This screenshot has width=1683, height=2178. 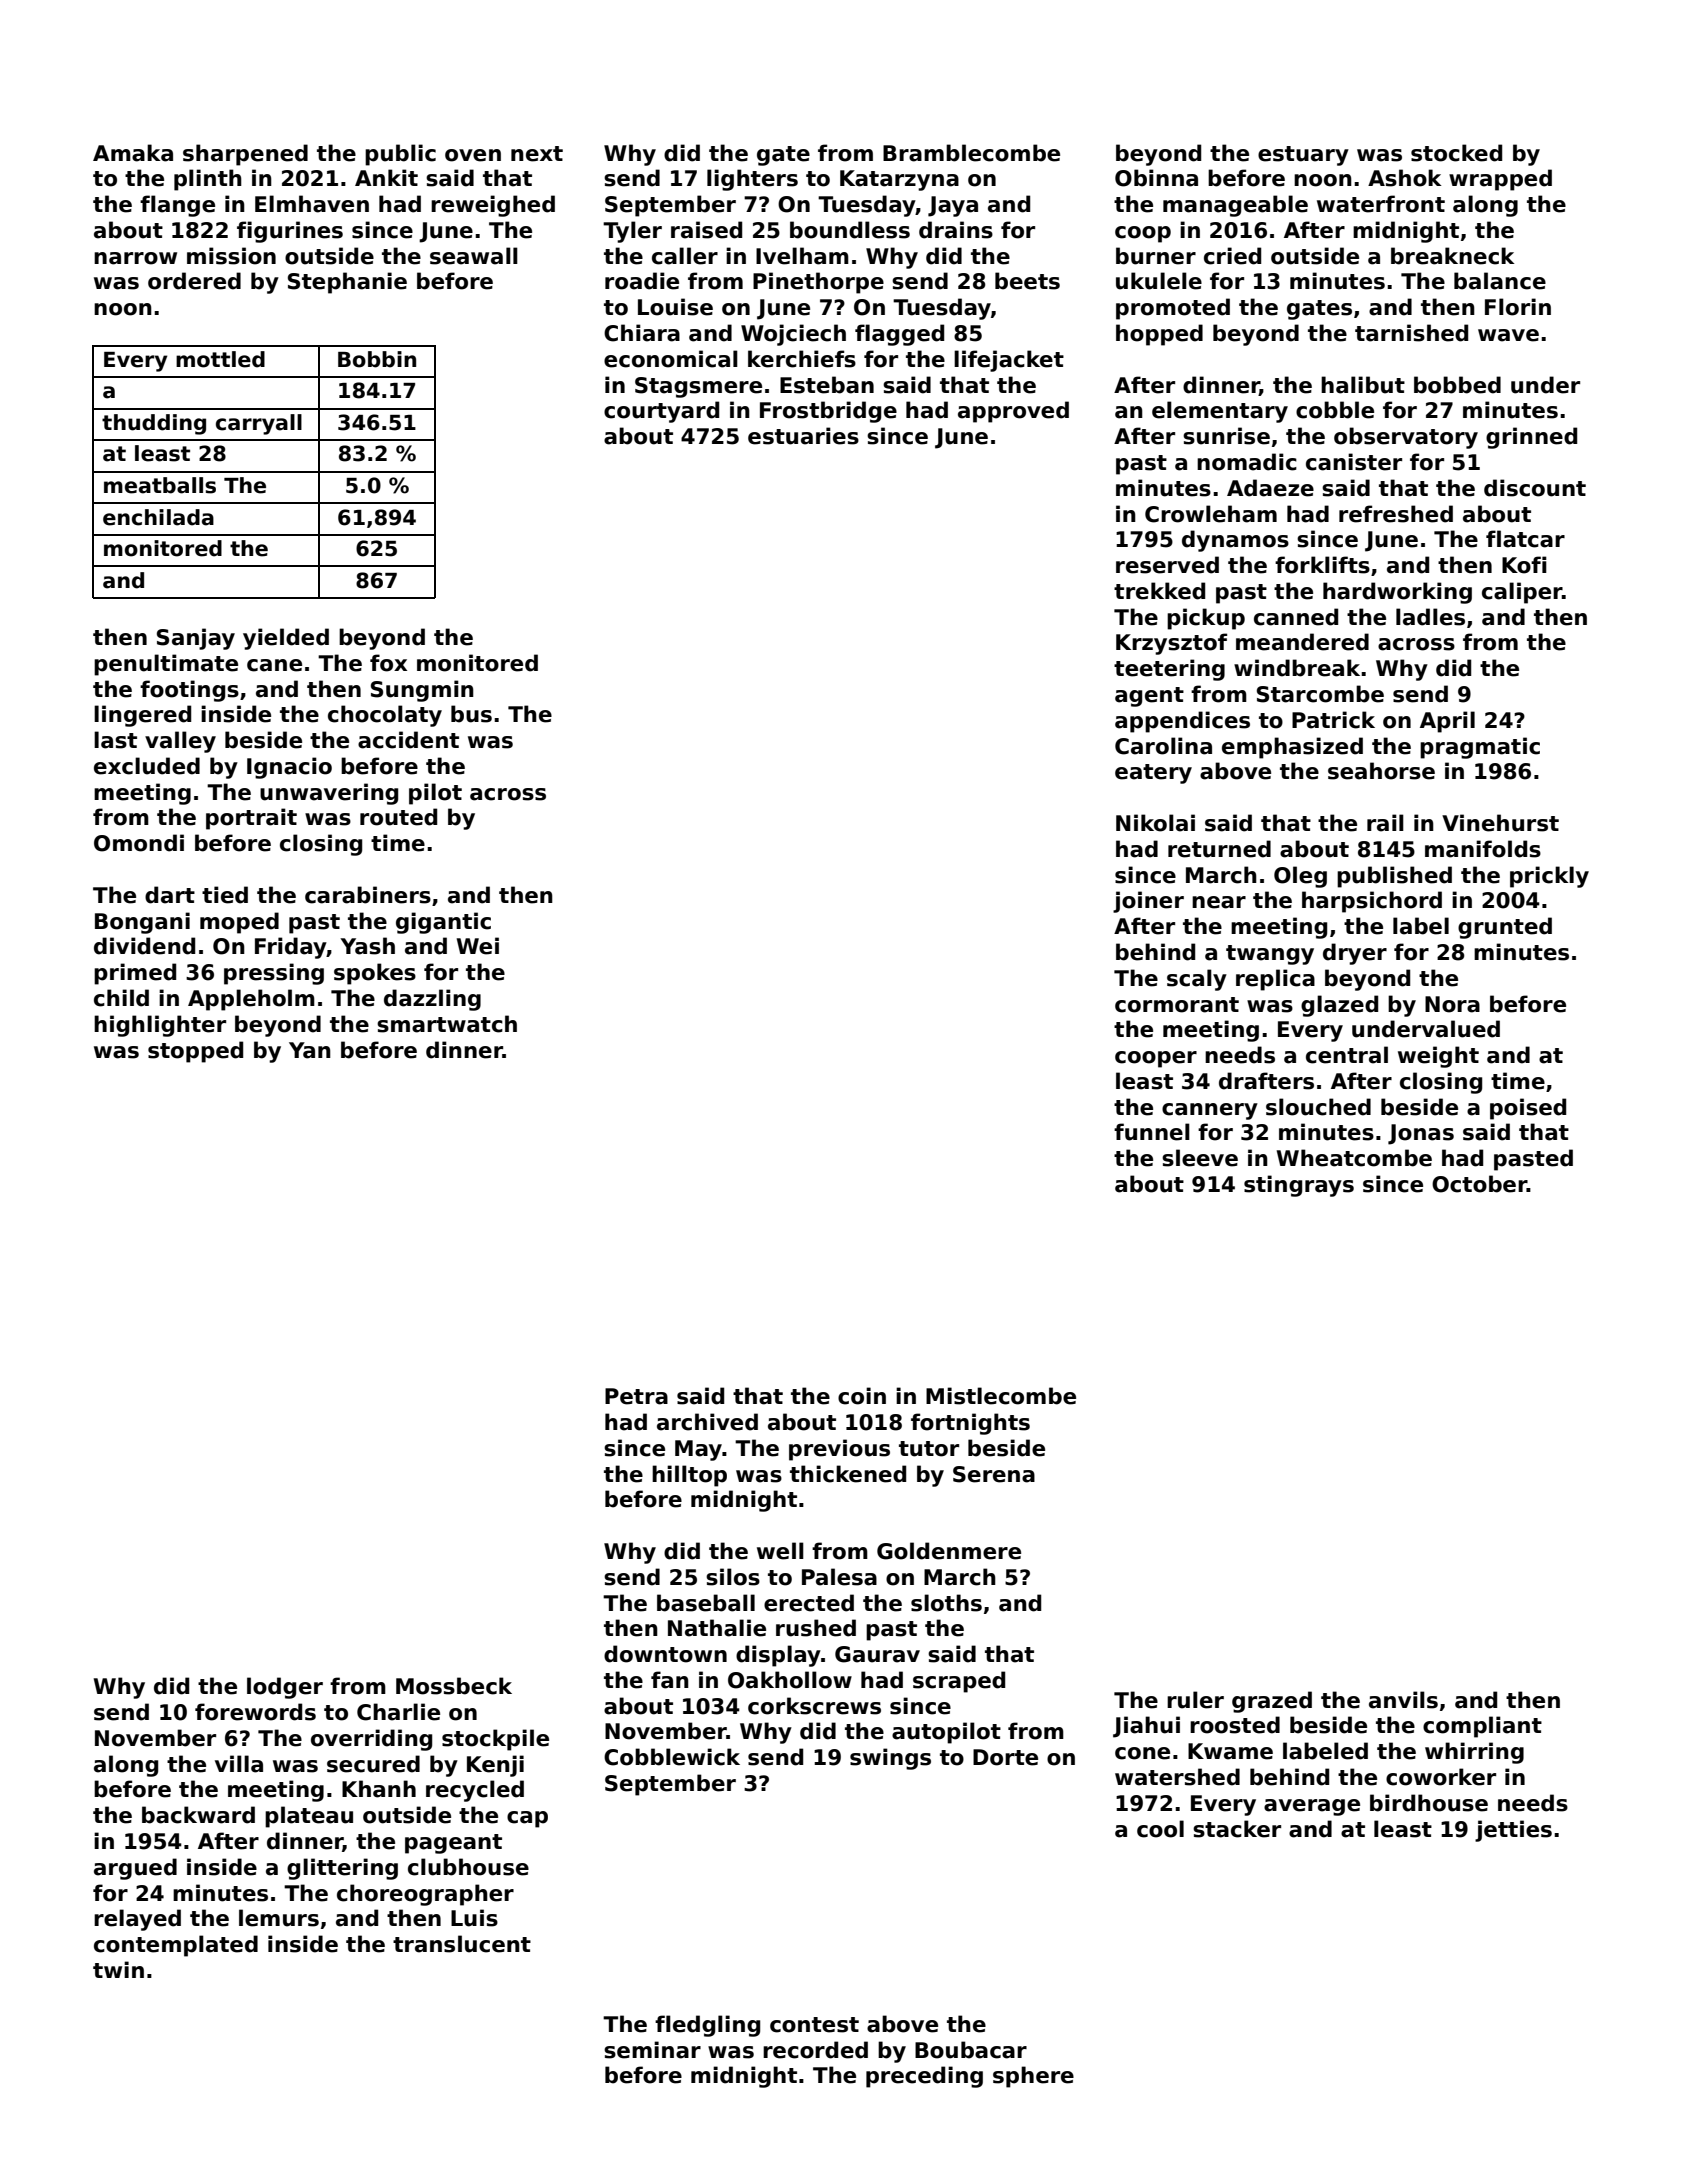 What do you see at coordinates (752, 180) in the screenshot?
I see `lighters` at bounding box center [752, 180].
